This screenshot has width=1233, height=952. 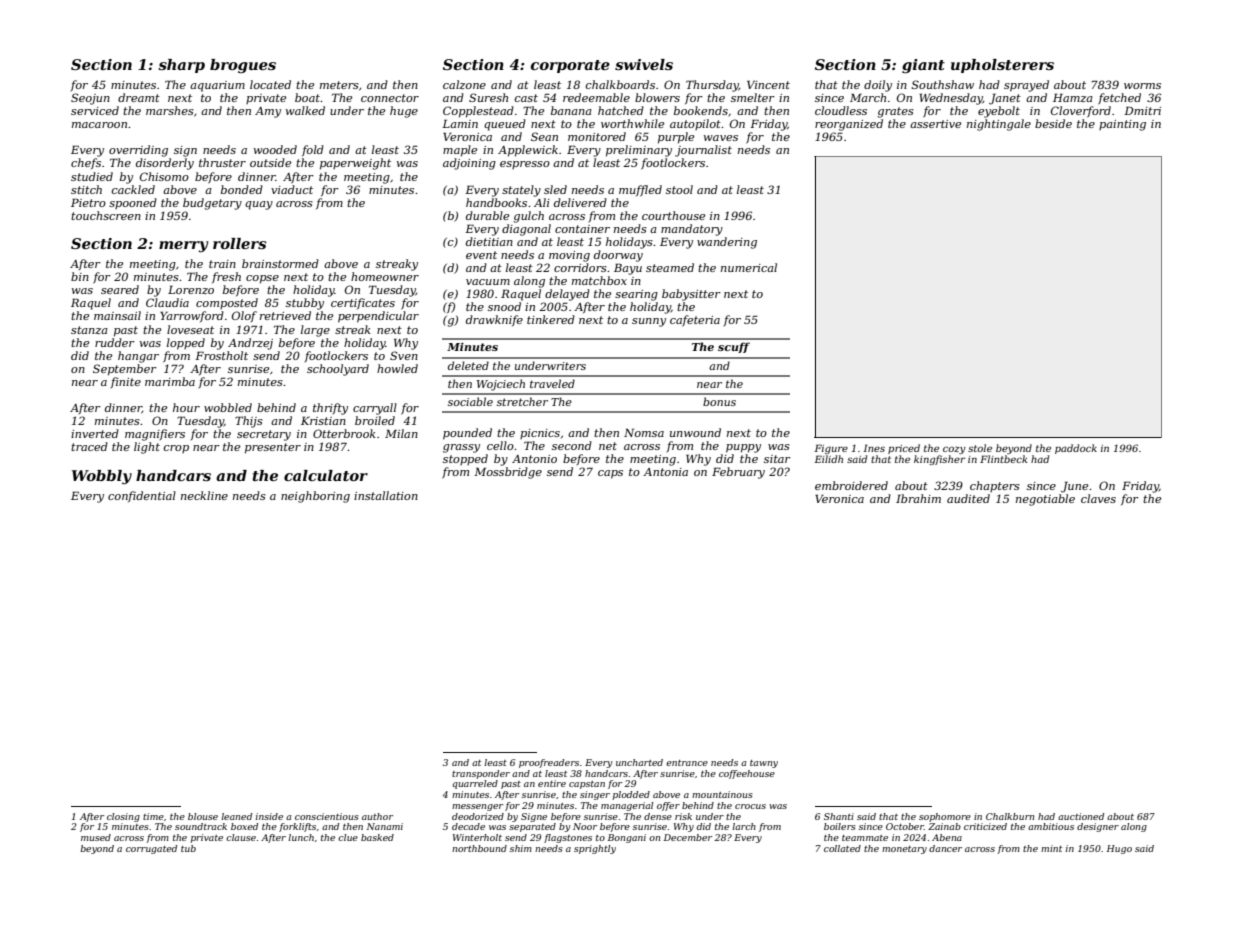 What do you see at coordinates (639, 151) in the screenshot?
I see `preliminary` at bounding box center [639, 151].
